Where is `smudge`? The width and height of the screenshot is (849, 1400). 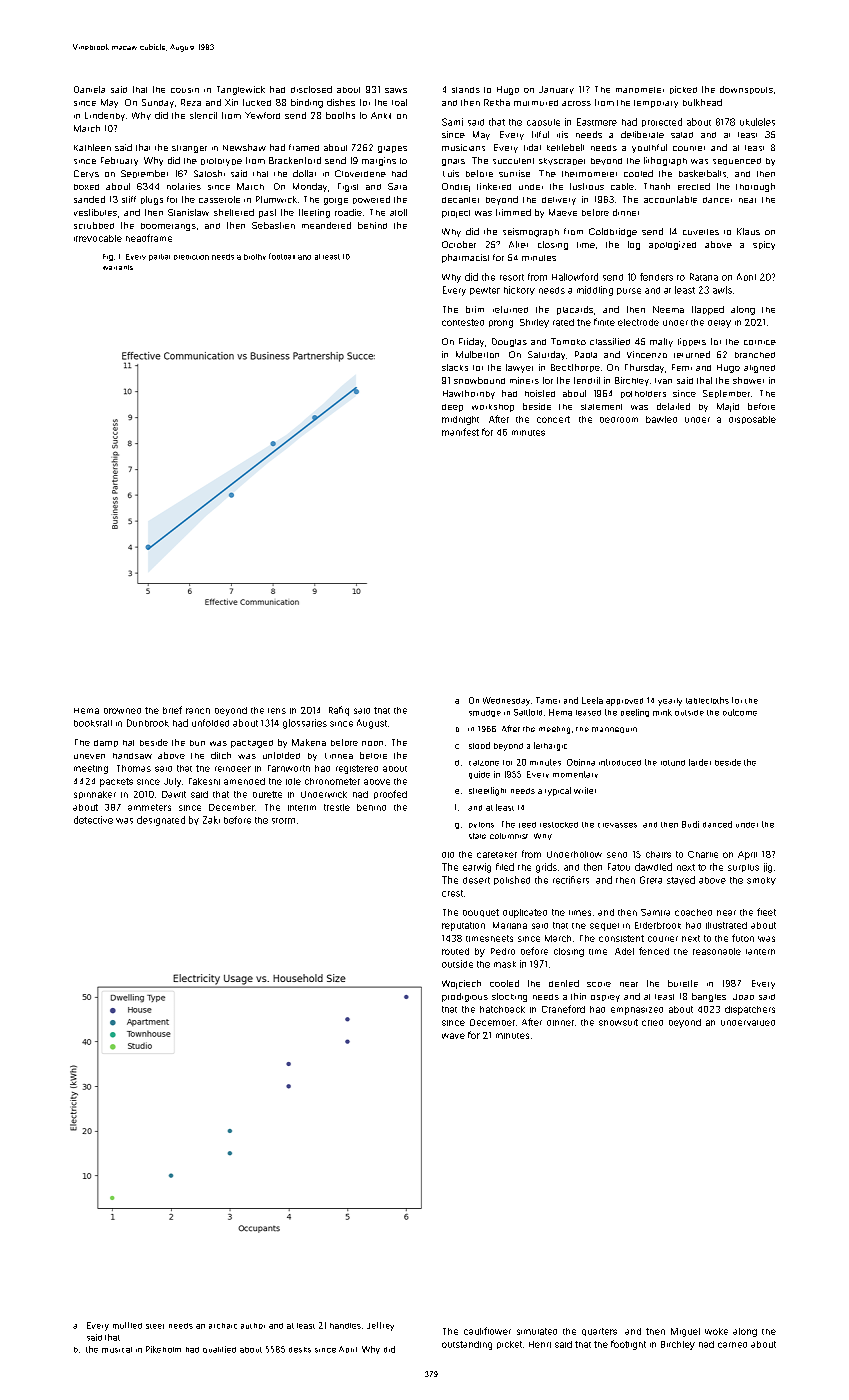 smudge is located at coordinates (485, 713).
